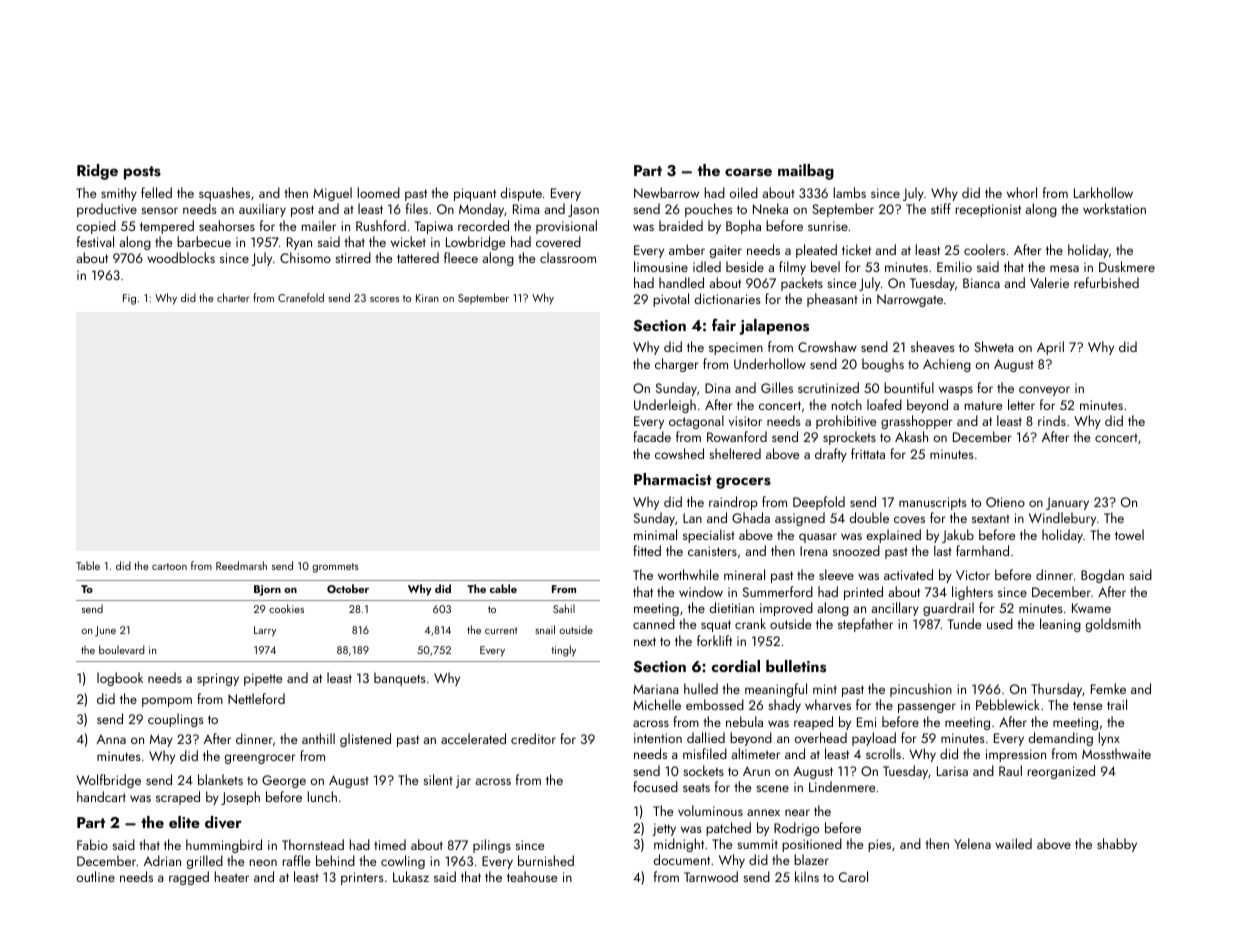 This image has height=952, width=1233. I want to click on Duskmere, so click(1127, 266).
